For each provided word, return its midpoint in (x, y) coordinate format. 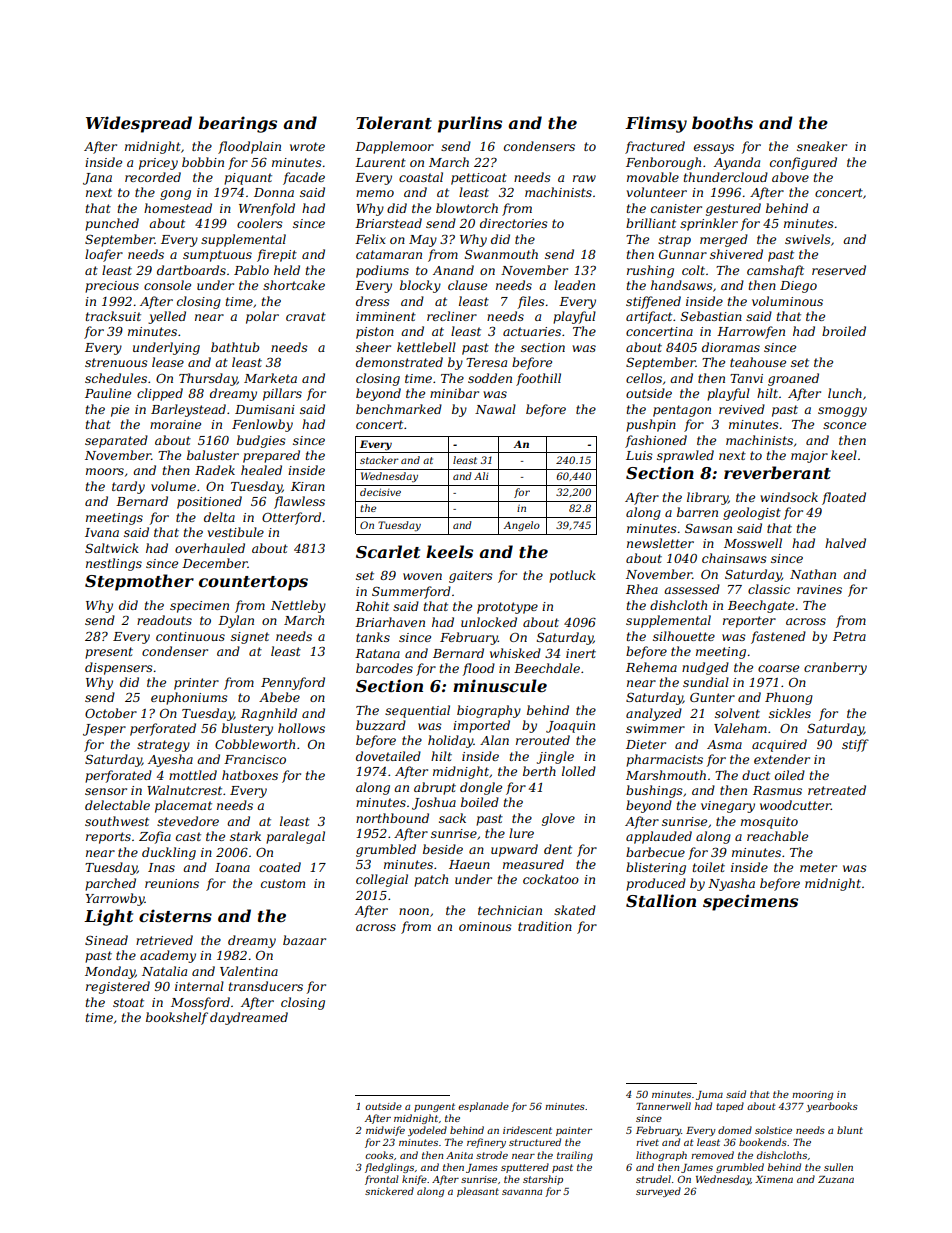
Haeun (469, 864)
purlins (470, 124)
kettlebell (426, 347)
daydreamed (249, 1018)
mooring (812, 1095)
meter (818, 867)
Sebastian (711, 316)
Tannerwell (663, 1106)
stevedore (188, 821)
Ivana (102, 532)
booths (722, 122)
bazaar (304, 940)
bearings (237, 124)
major (809, 457)
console (167, 285)
